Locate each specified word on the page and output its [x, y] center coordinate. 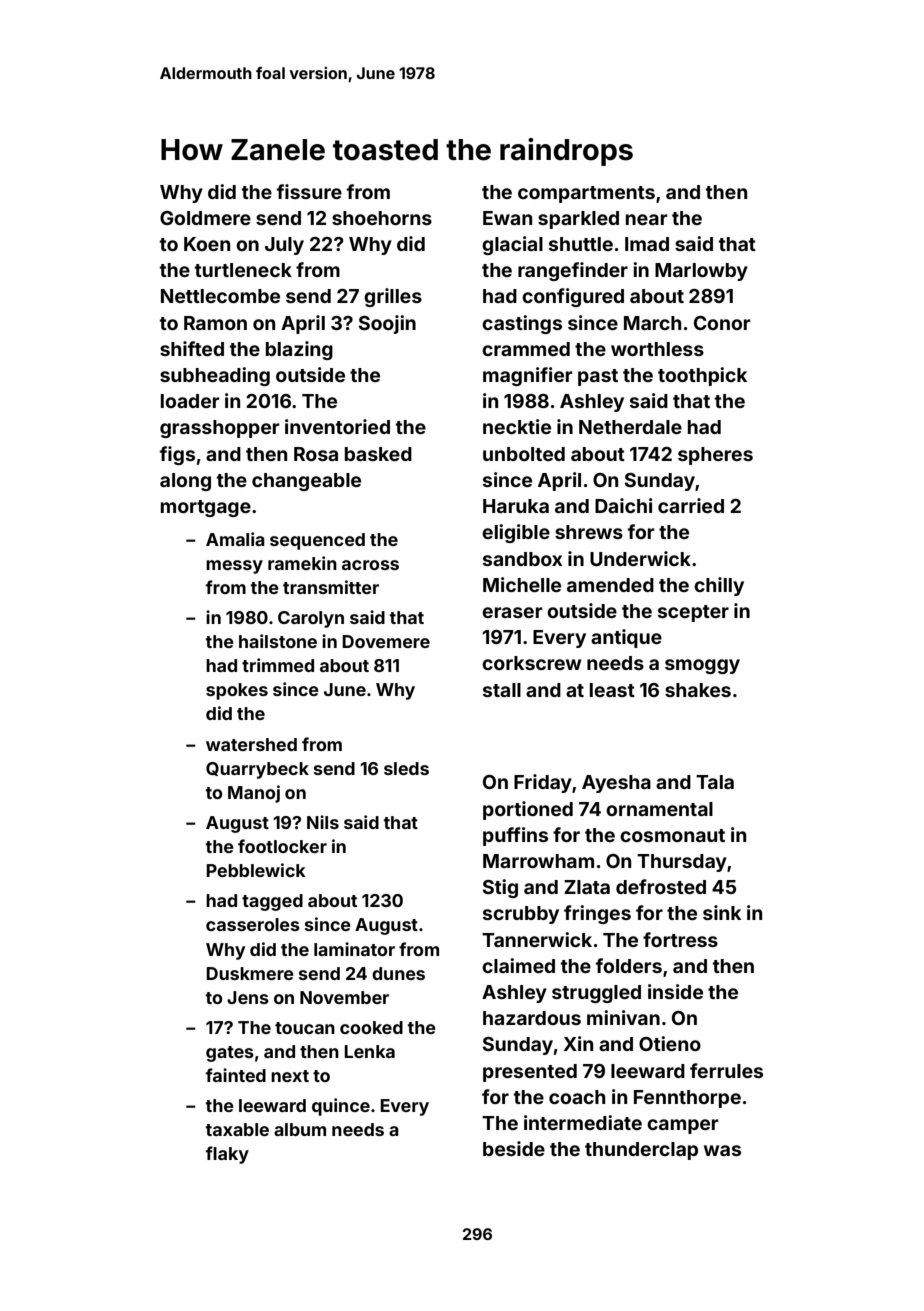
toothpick [702, 376]
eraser [512, 612]
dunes [398, 973]
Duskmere [250, 973]
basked [378, 454]
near [647, 219]
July [284, 246]
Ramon [215, 323]
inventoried [337, 426]
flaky [227, 1155]
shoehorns [382, 218]
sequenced [317, 541]
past [598, 377]
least [612, 690]
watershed [251, 744]
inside [675, 991]
